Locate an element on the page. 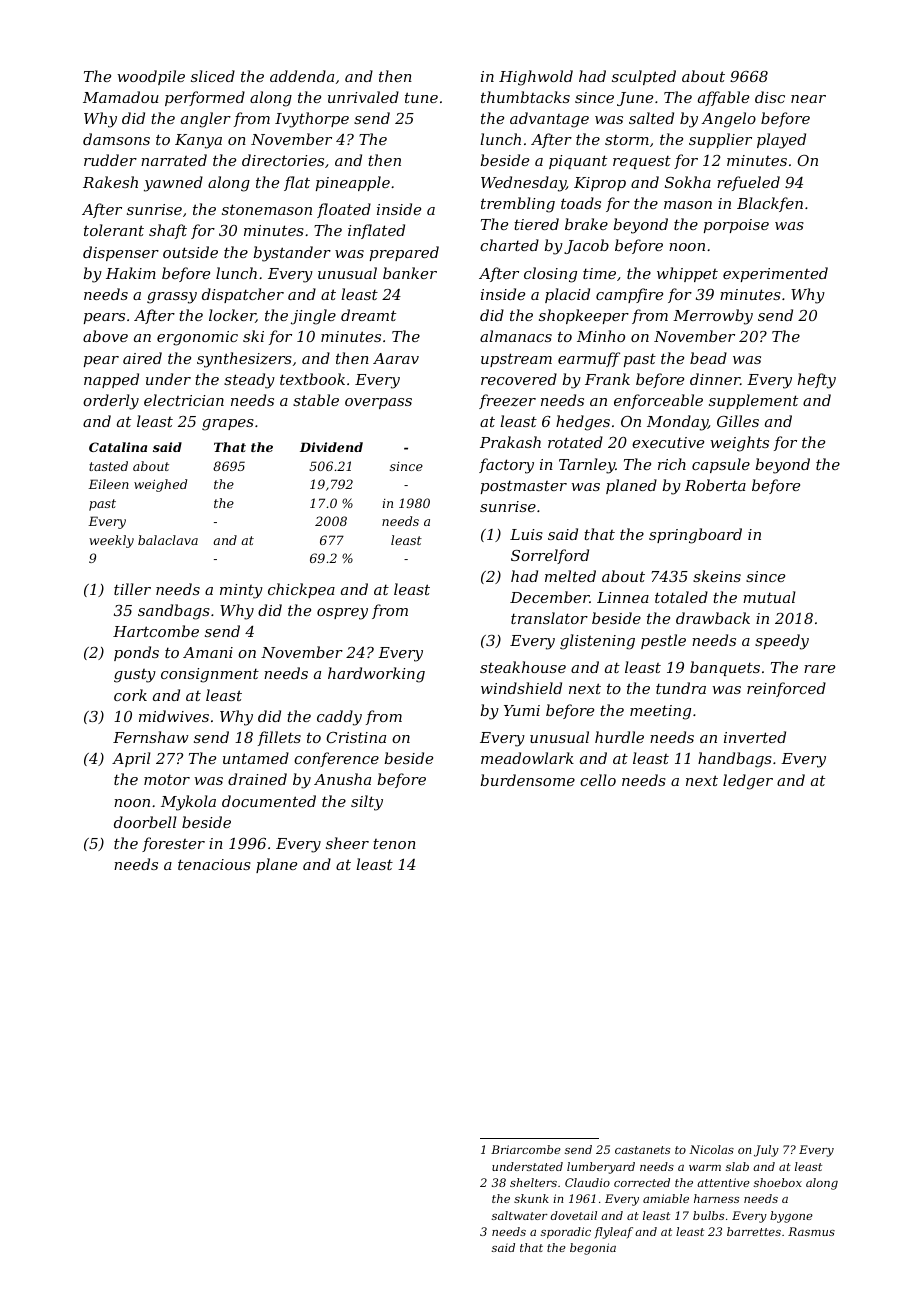  tenacious is located at coordinates (214, 864).
